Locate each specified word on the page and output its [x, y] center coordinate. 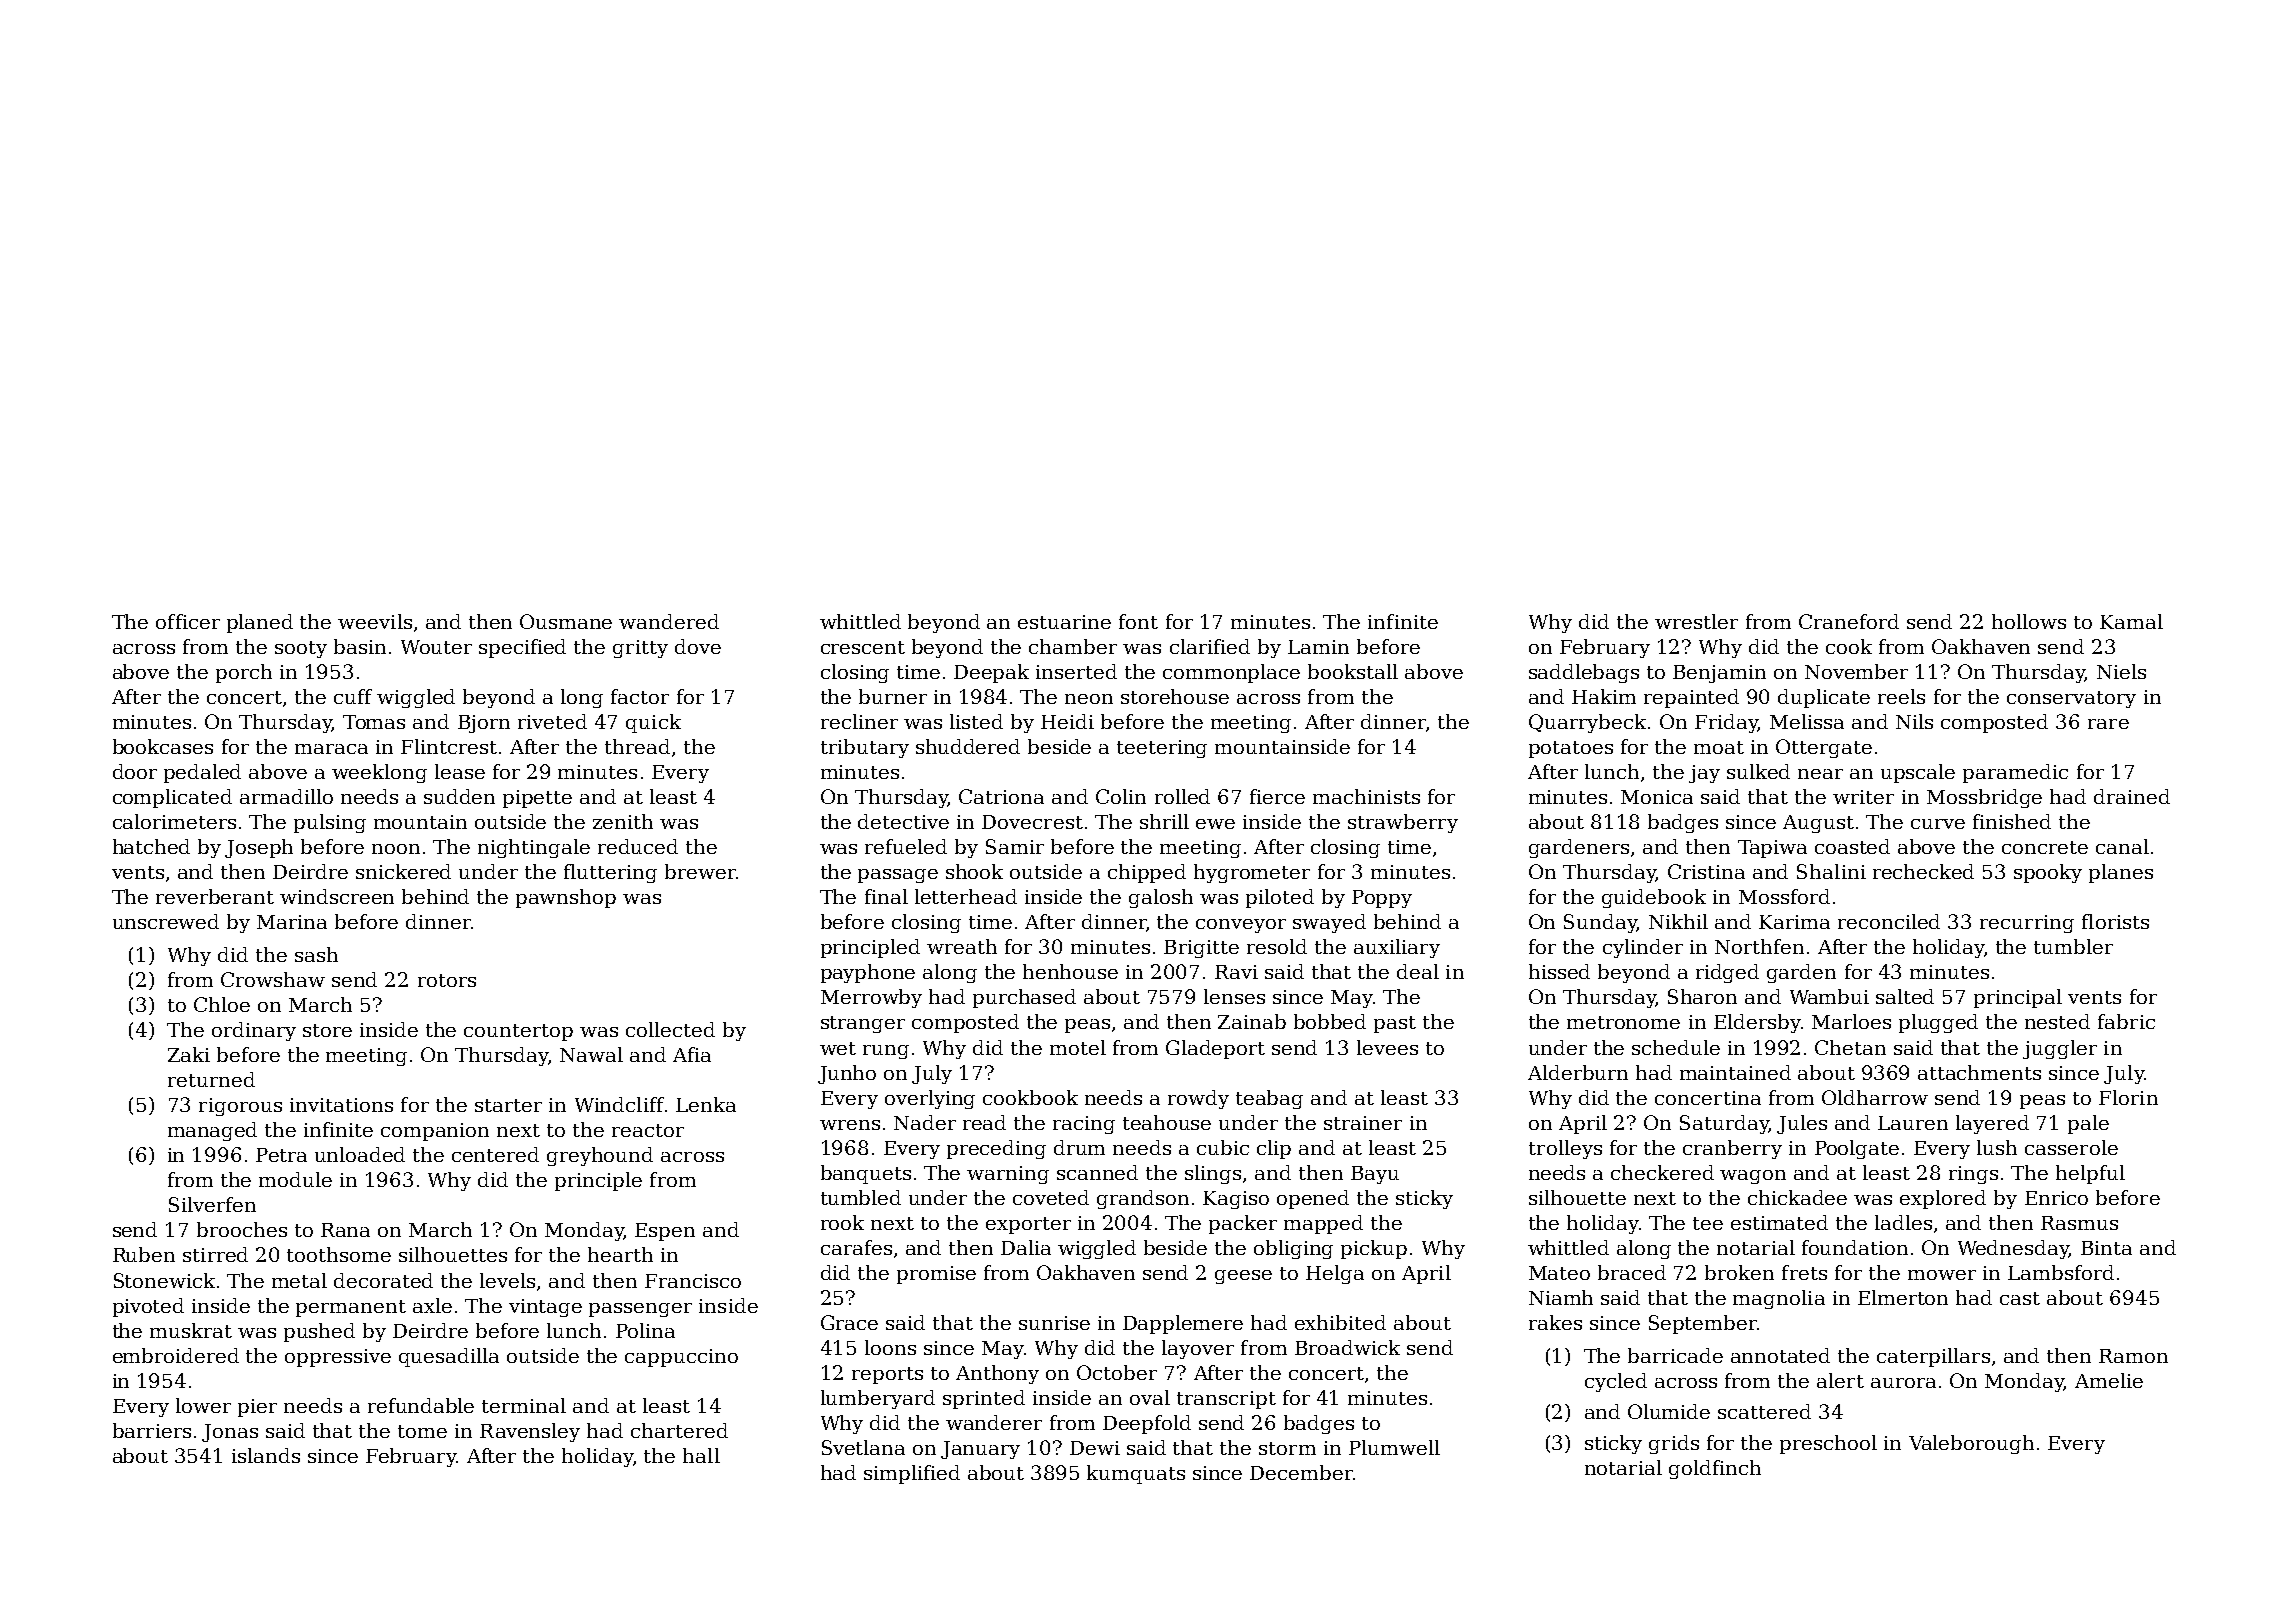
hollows [2029, 621]
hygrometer [1252, 873]
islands [266, 1455]
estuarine [1064, 622]
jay [1704, 774]
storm [1287, 1448]
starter [508, 1105]
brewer [700, 871]
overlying [930, 1099]
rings [1973, 1175]
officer [188, 621]
